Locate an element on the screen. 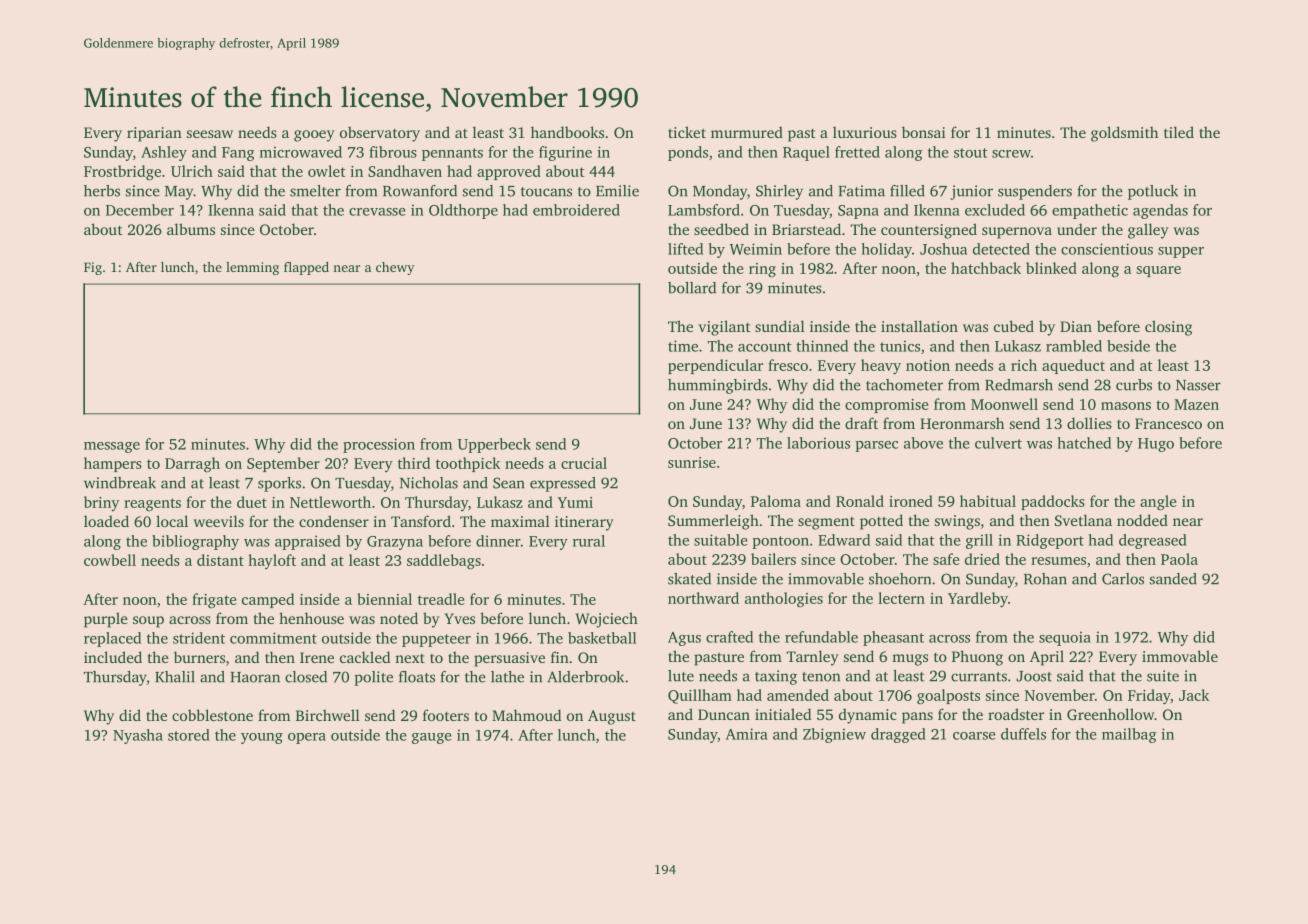  procession is located at coordinates (379, 445).
